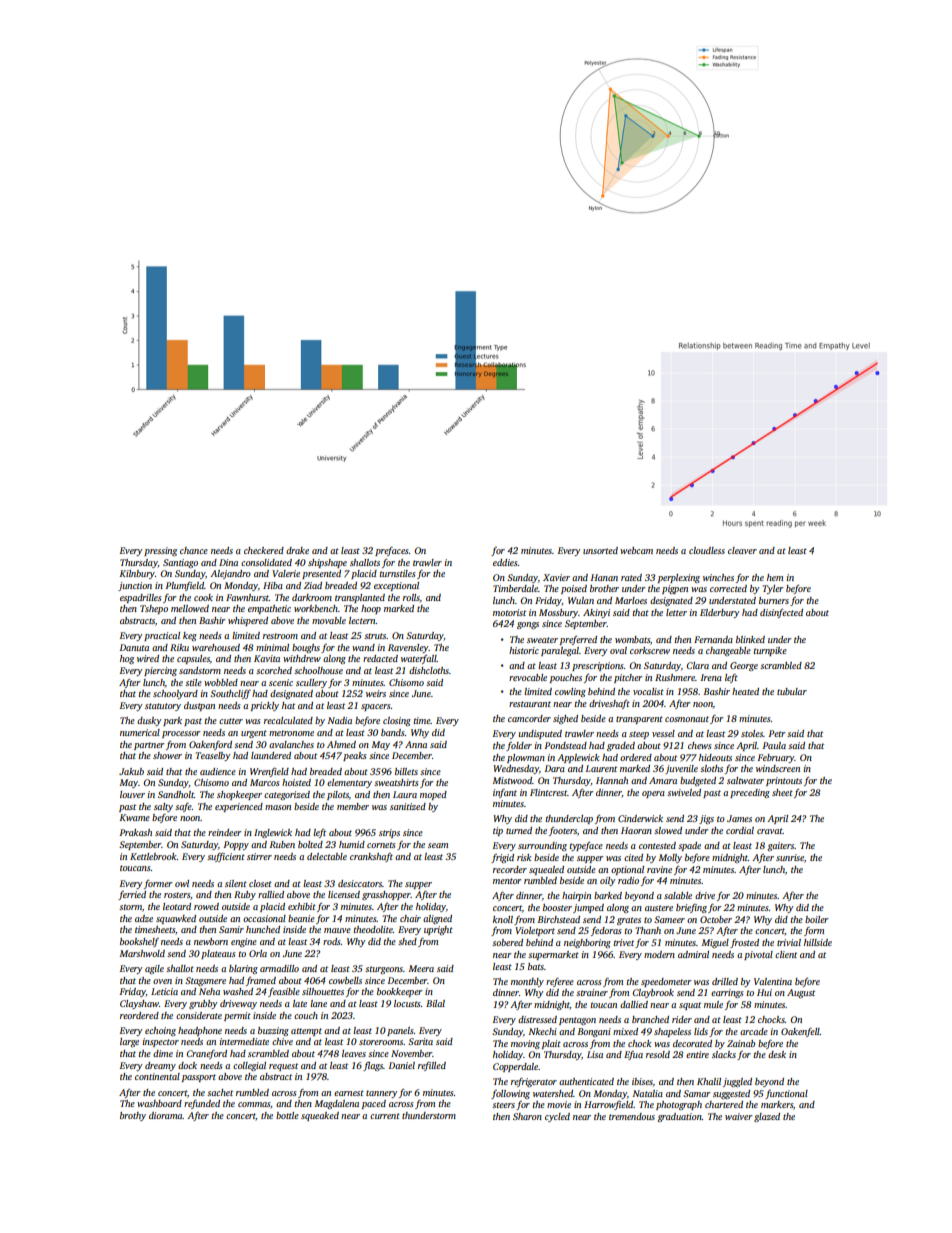 This image has width=952, height=1233. Describe the element at coordinates (264, 550) in the image. I see `checkered` at that location.
